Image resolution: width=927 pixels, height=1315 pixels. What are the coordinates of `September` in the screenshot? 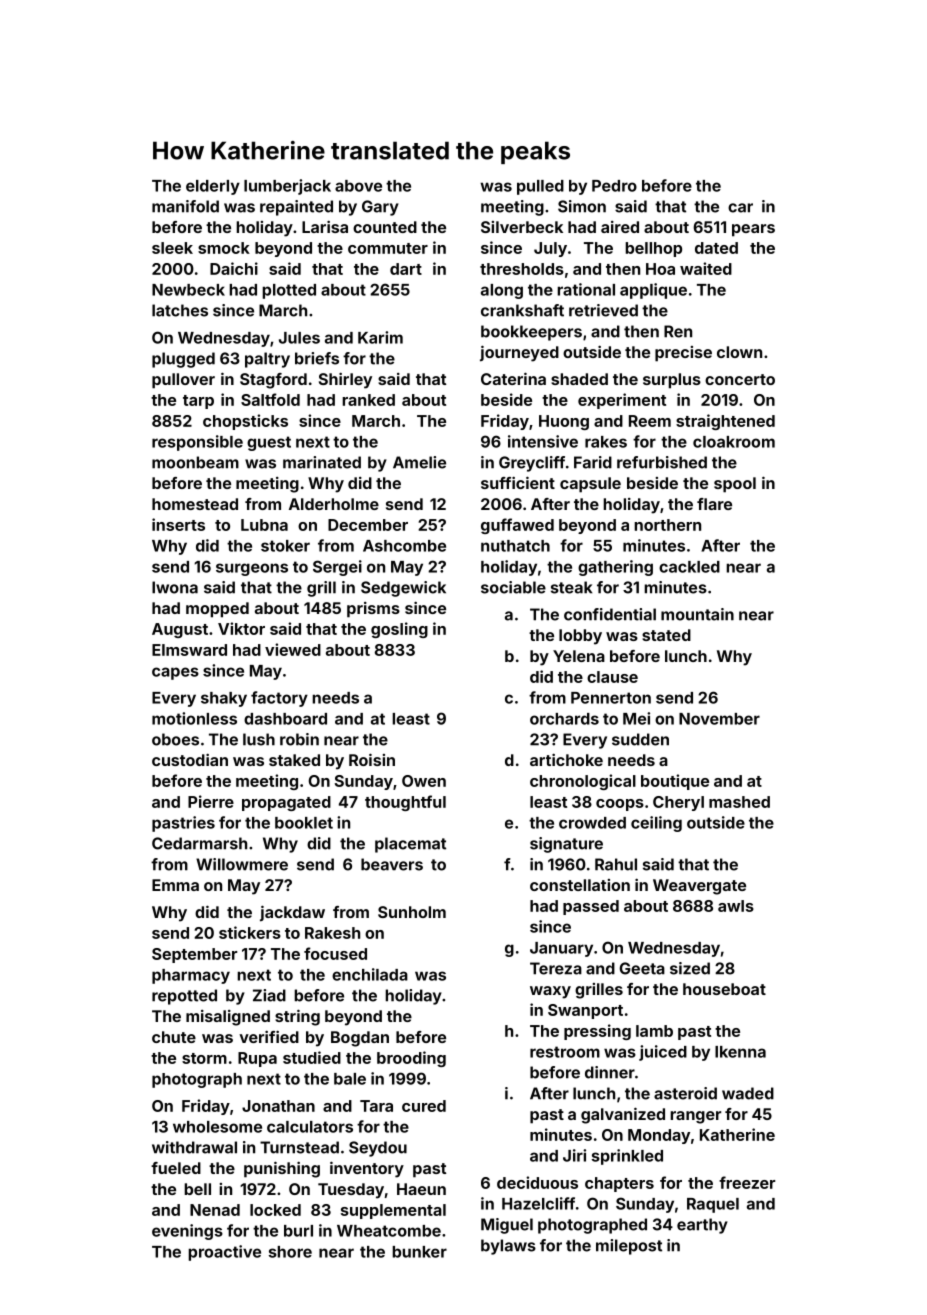 It's located at (194, 955).
